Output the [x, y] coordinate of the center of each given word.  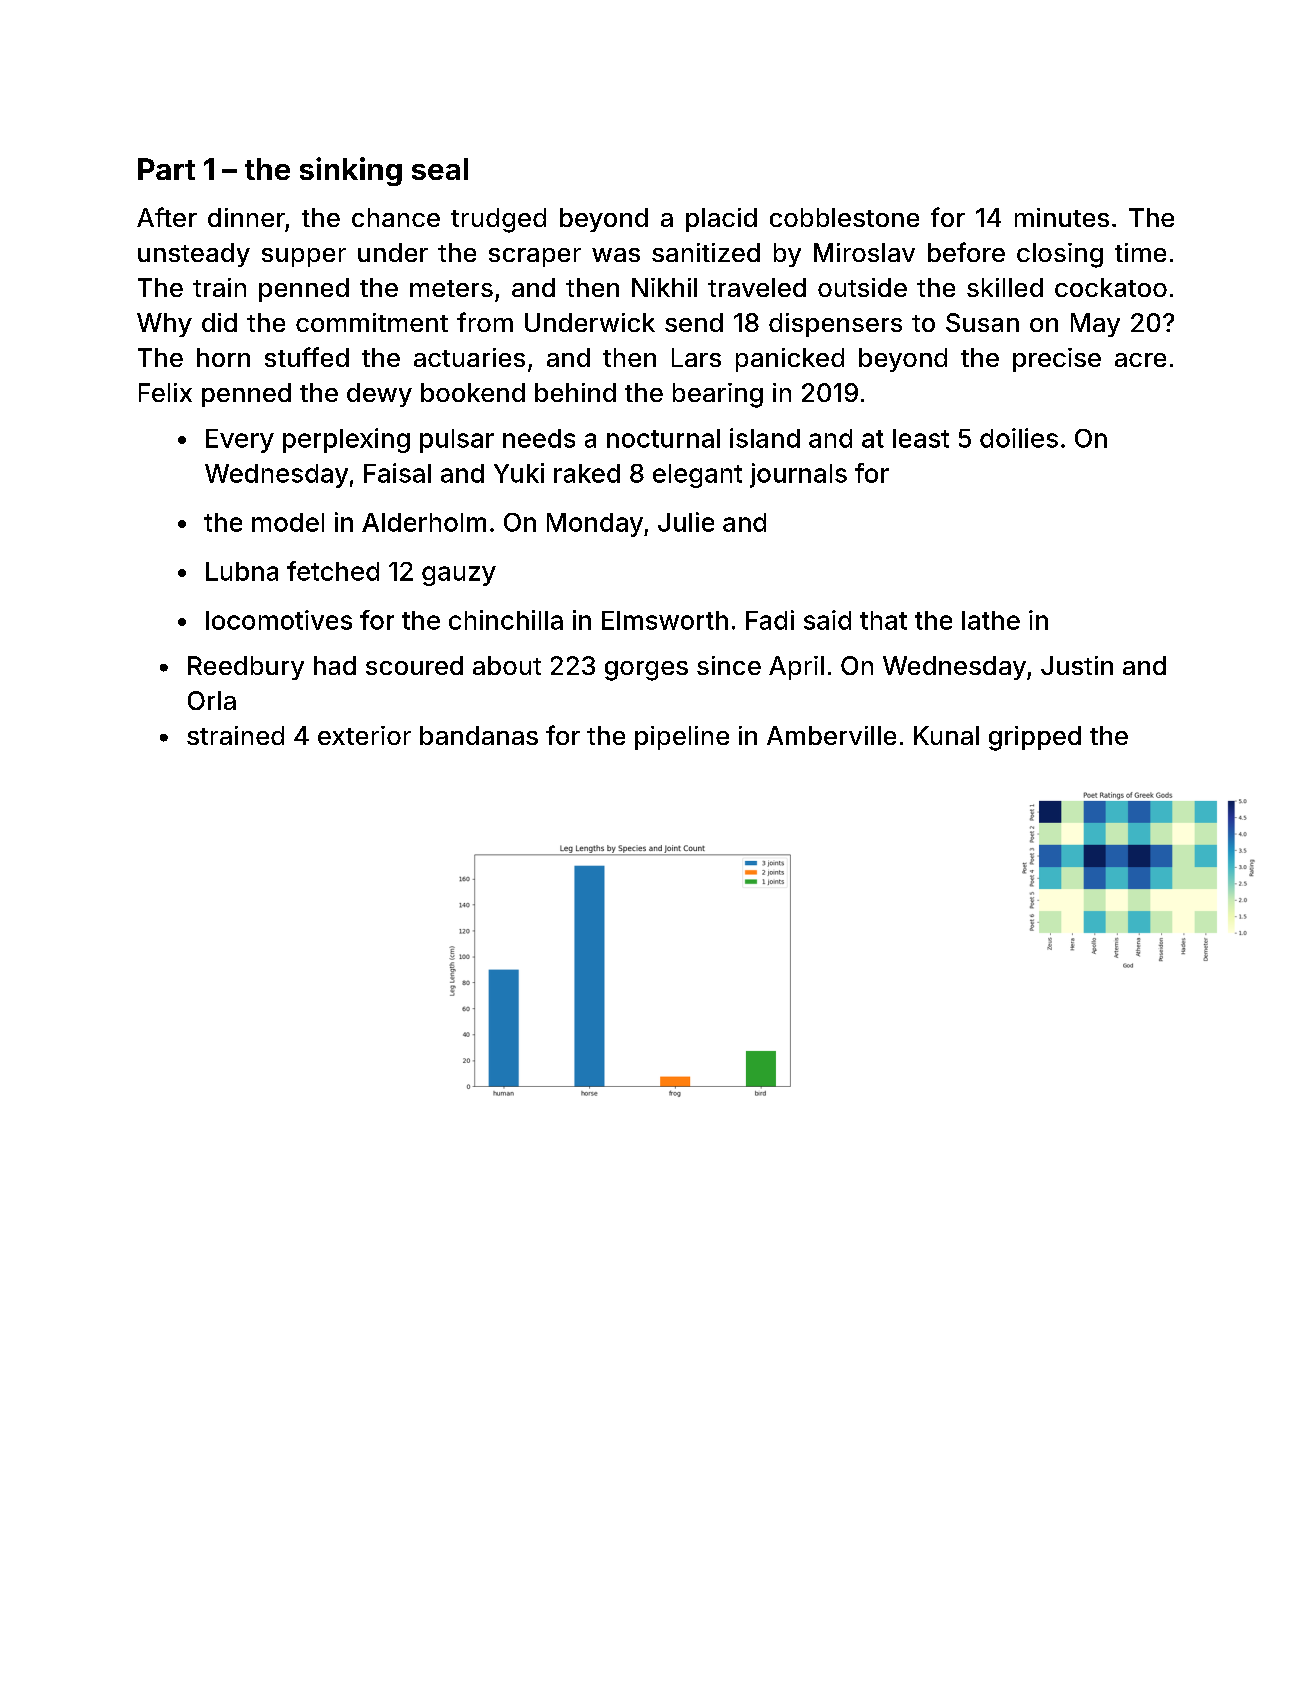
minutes [1062, 217]
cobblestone [844, 217]
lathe [991, 620]
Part [166, 169]
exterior [364, 735]
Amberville [831, 735]
